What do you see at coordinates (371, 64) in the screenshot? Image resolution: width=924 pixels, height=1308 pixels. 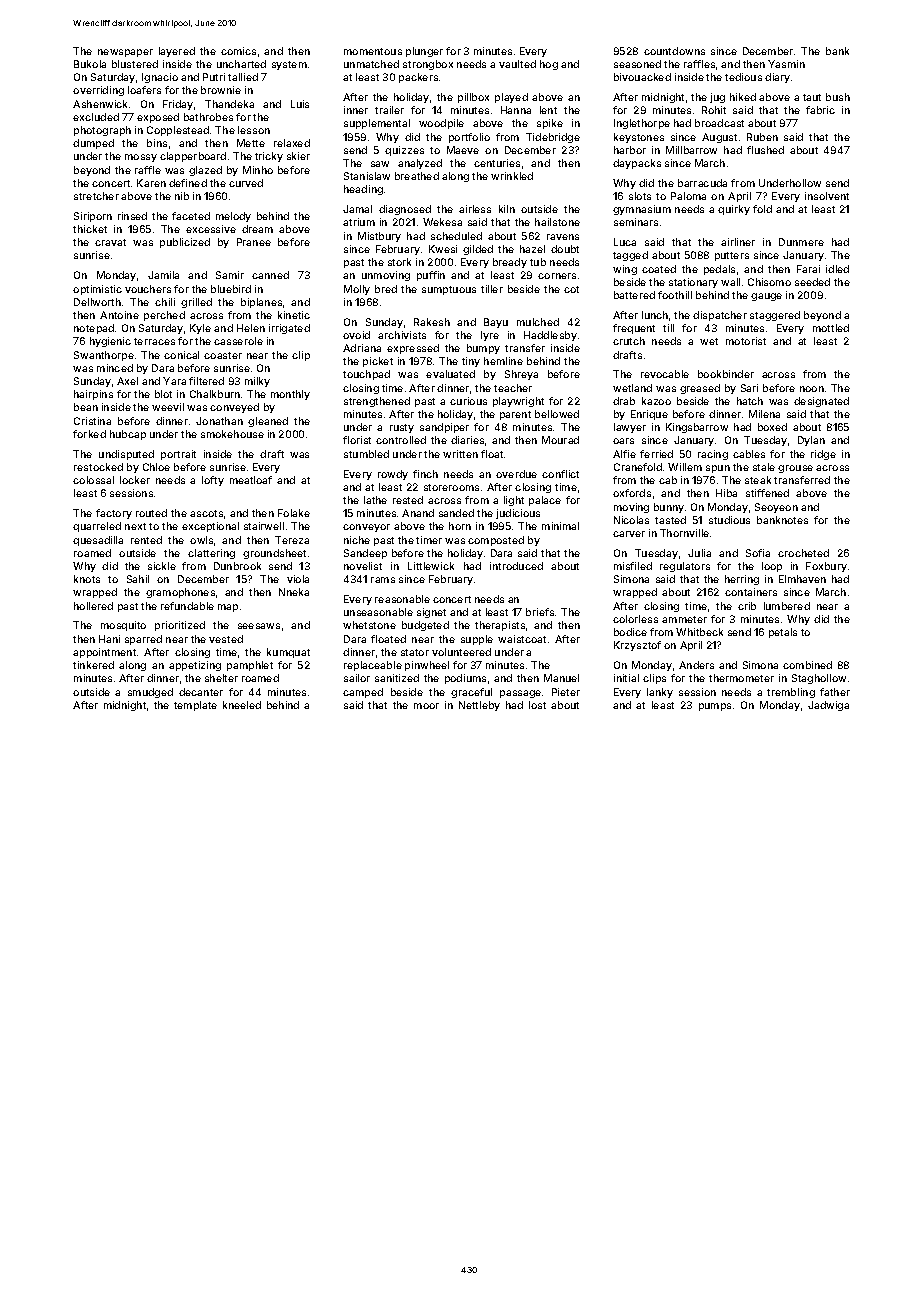 I see `unmatched` at bounding box center [371, 64].
